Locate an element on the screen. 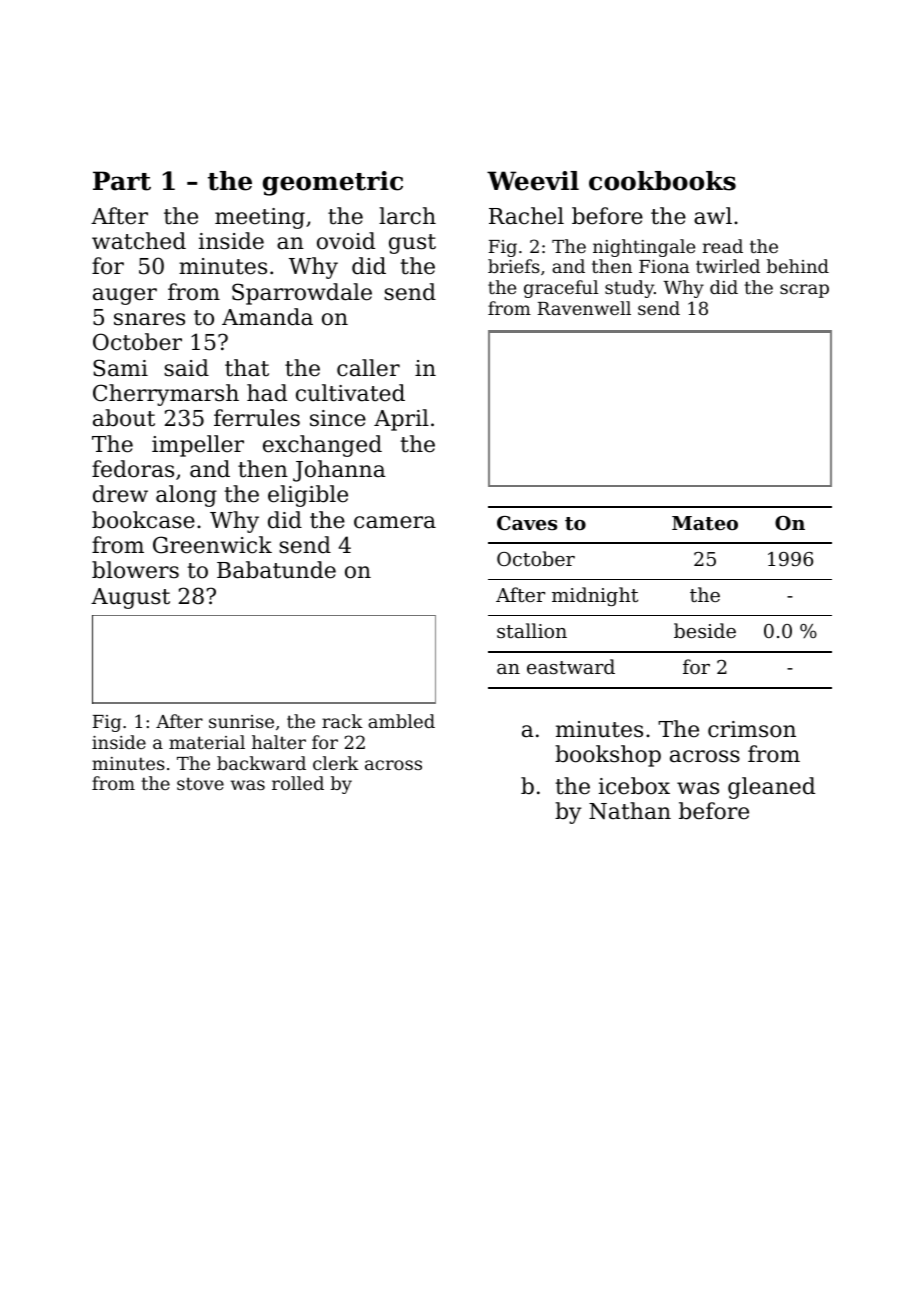 This screenshot has height=1311, width=924. Nathan is located at coordinates (630, 811).
